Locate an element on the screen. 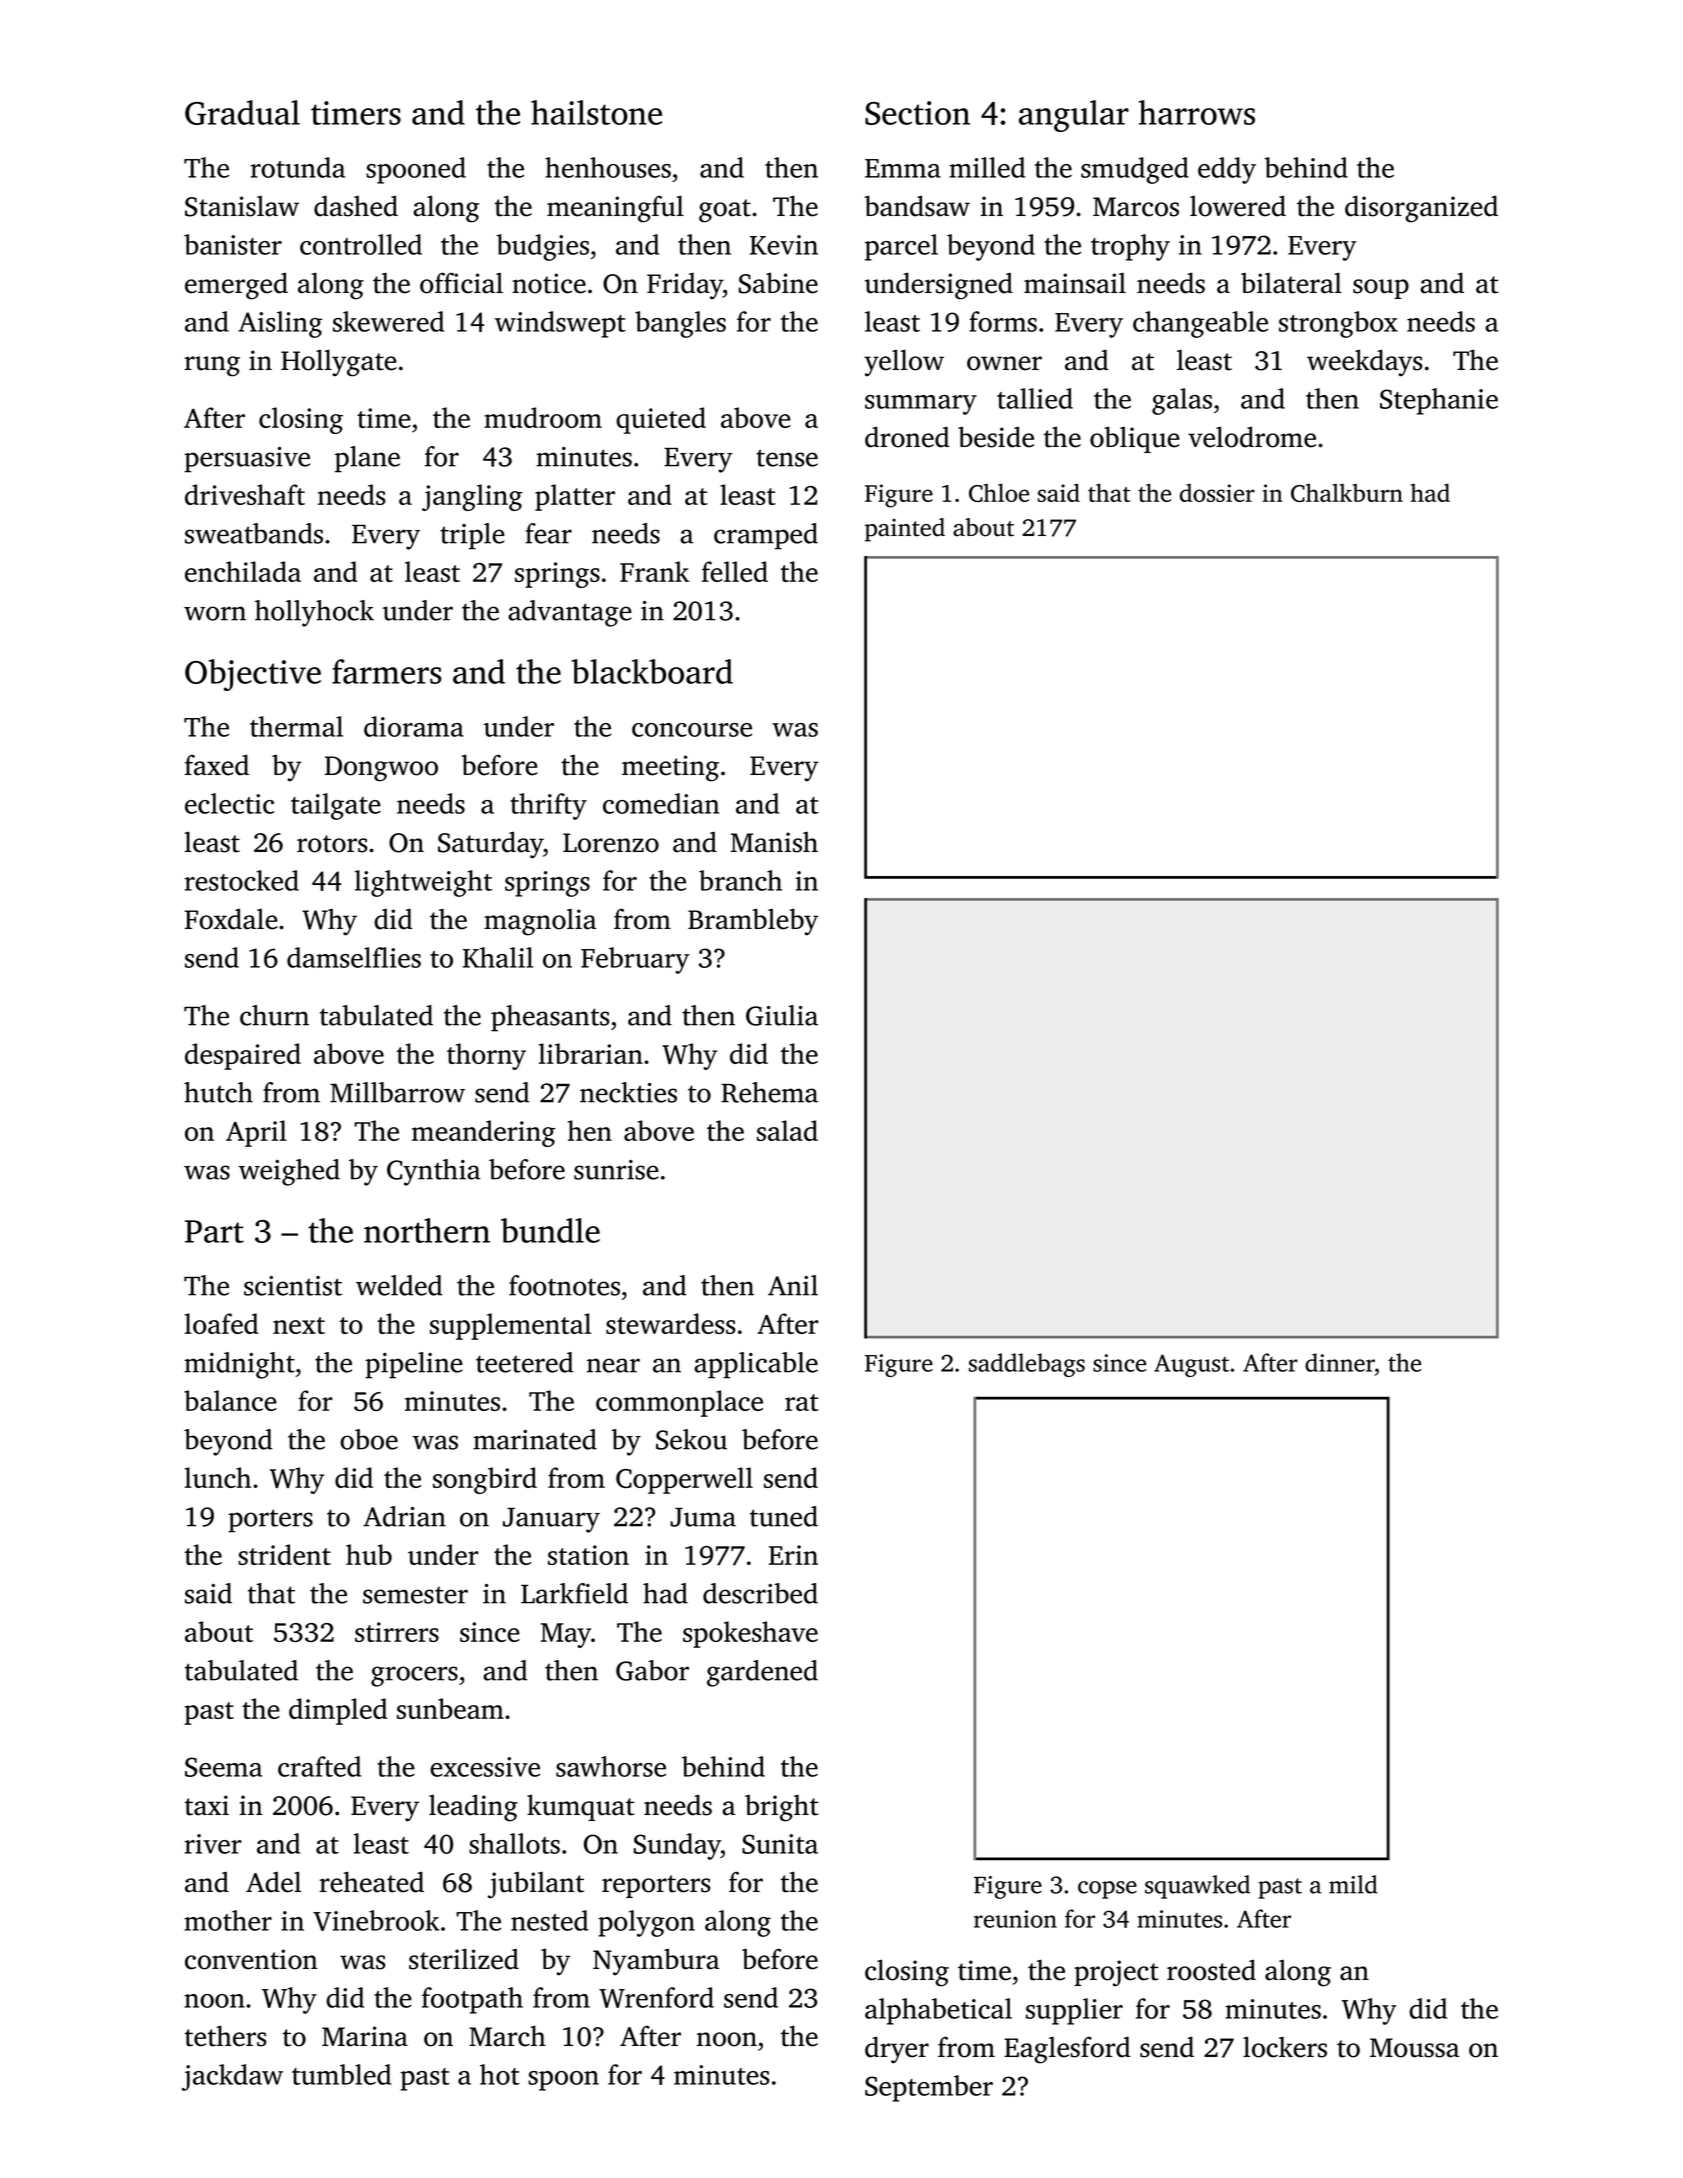 The height and width of the screenshot is (2178, 1683). tumbled is located at coordinates (341, 2074).
